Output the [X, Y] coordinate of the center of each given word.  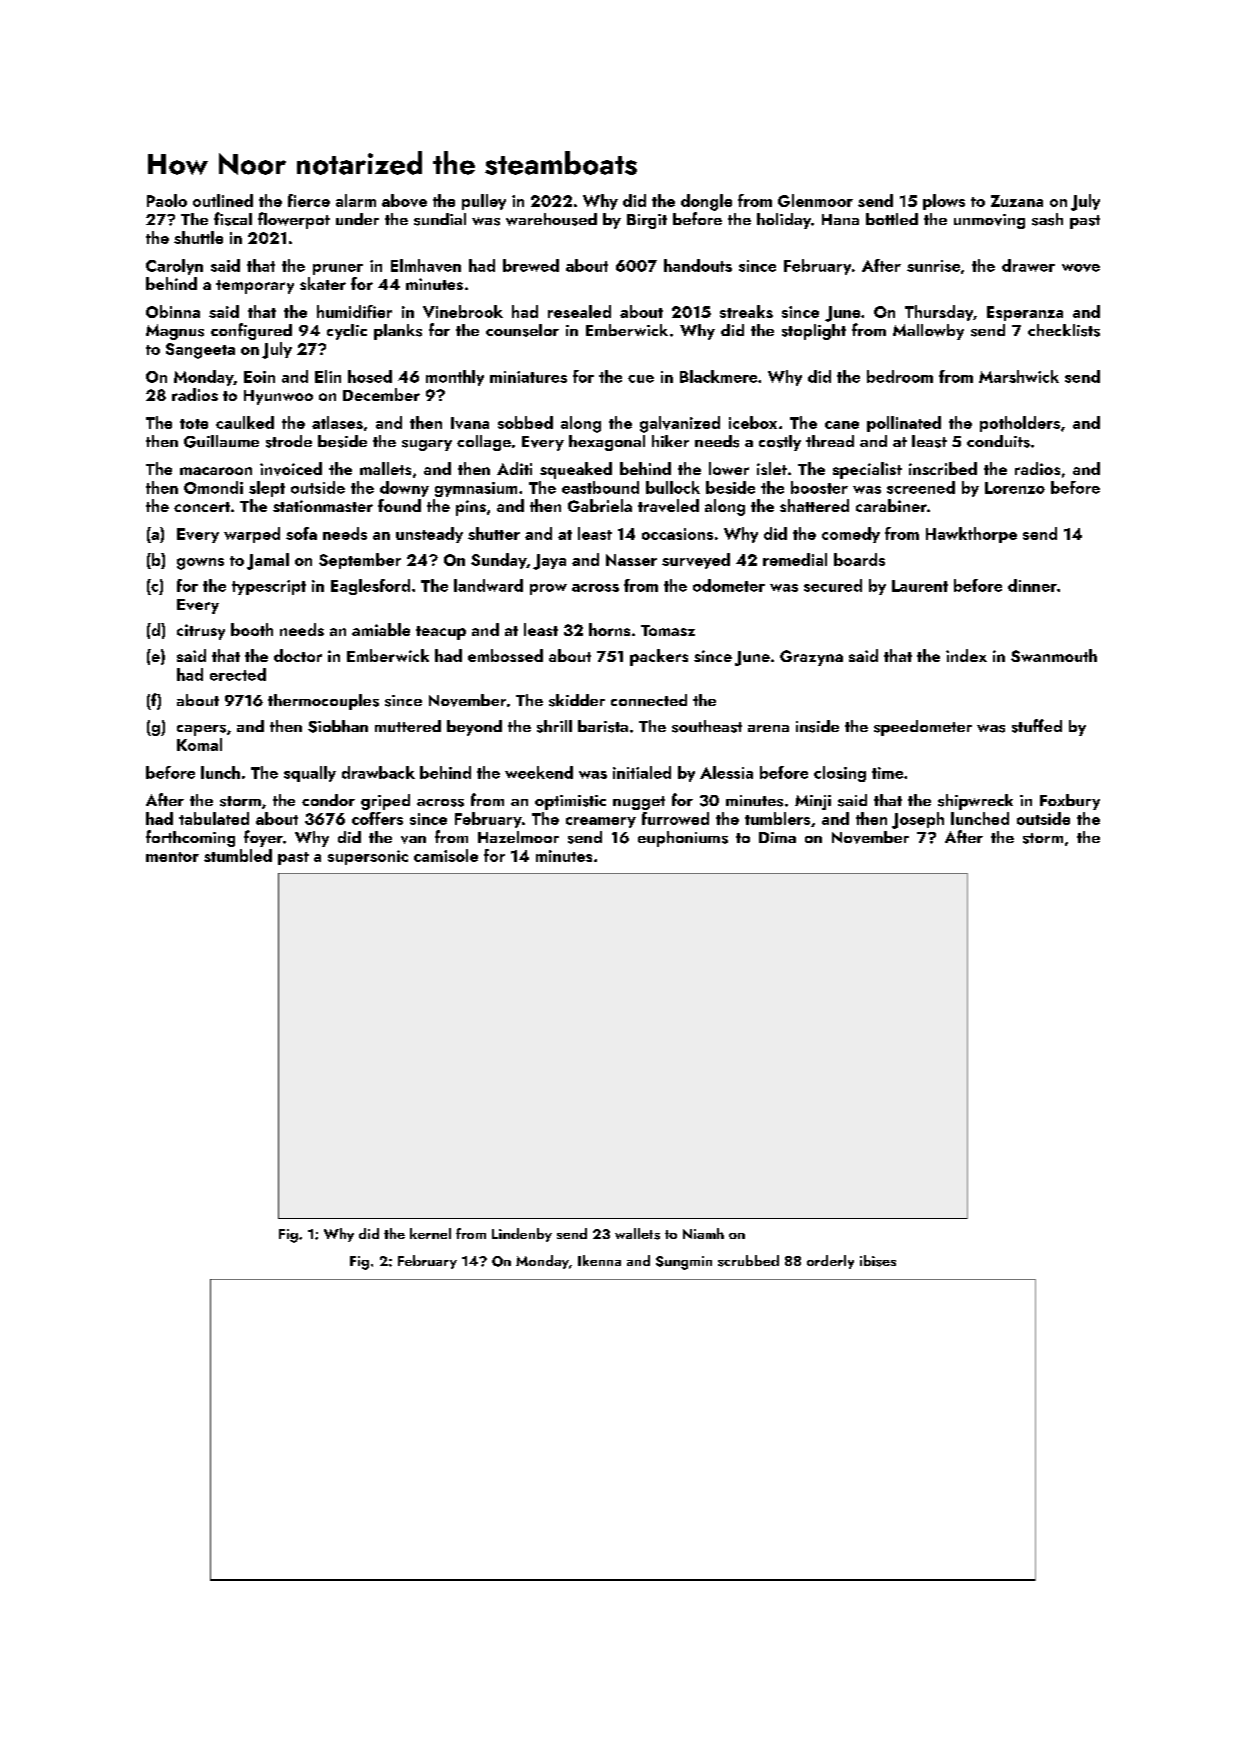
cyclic [347, 332]
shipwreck [975, 802]
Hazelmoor [518, 837]
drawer [1028, 265]
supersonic [368, 857]
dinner [1032, 585]
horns [609, 629]
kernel [430, 1233]
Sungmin [684, 1263]
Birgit [647, 221]
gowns [200, 564]
